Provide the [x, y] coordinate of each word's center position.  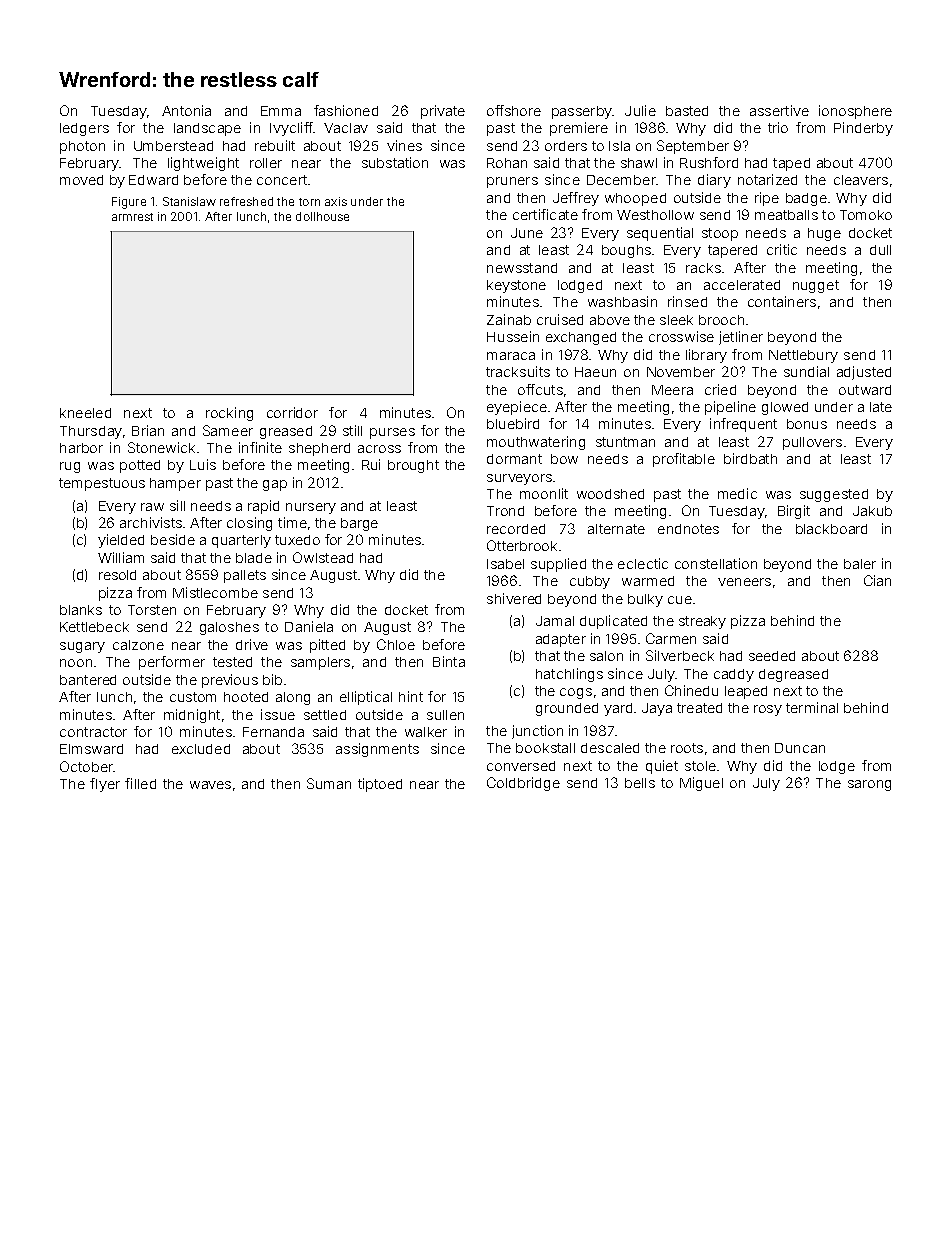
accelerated [742, 285]
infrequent [743, 425]
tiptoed [380, 785]
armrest [132, 217]
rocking [229, 414]
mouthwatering [536, 443]
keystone [516, 286]
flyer [105, 785]
